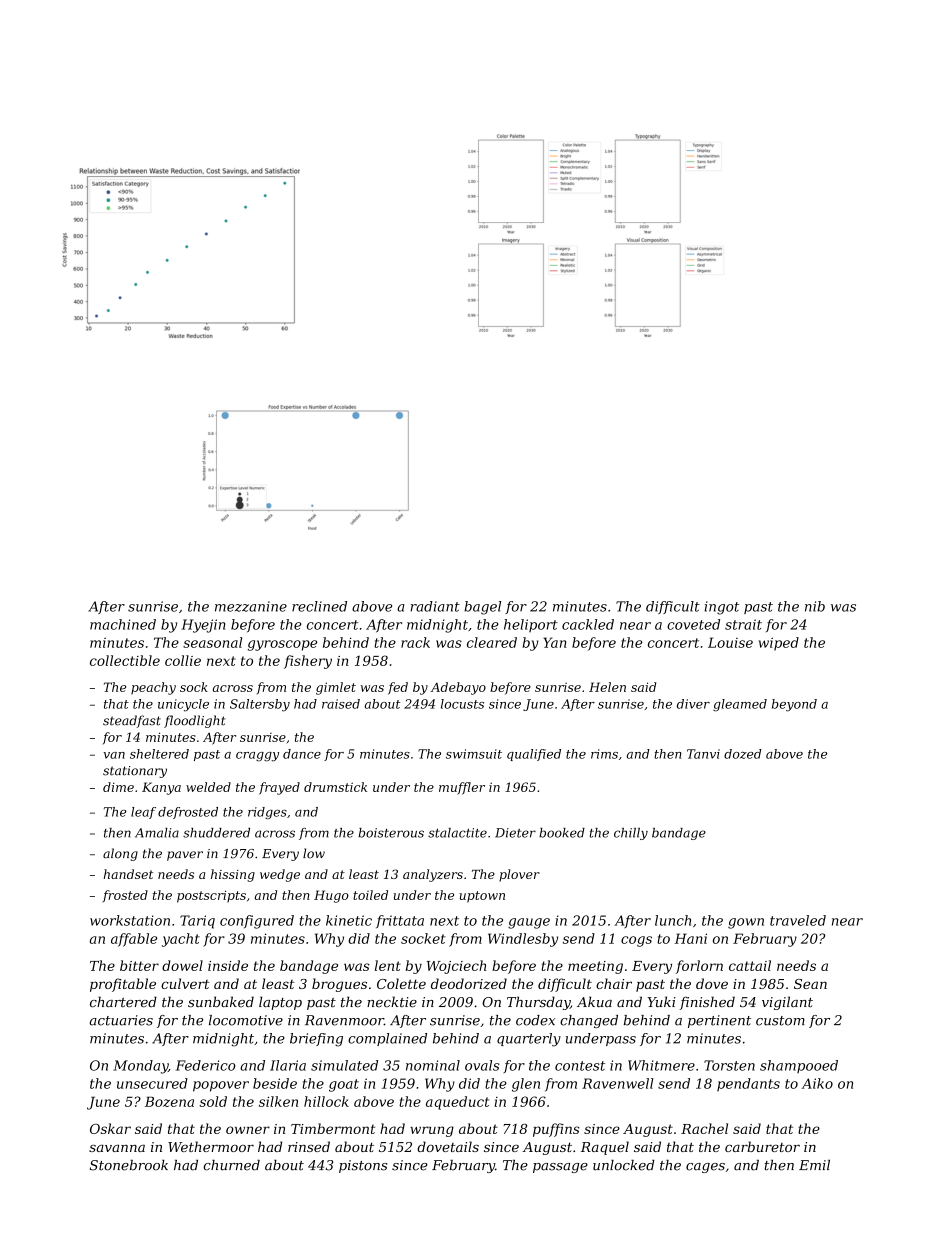  Describe the element at coordinates (743, 624) in the image. I see `strait` at that location.
